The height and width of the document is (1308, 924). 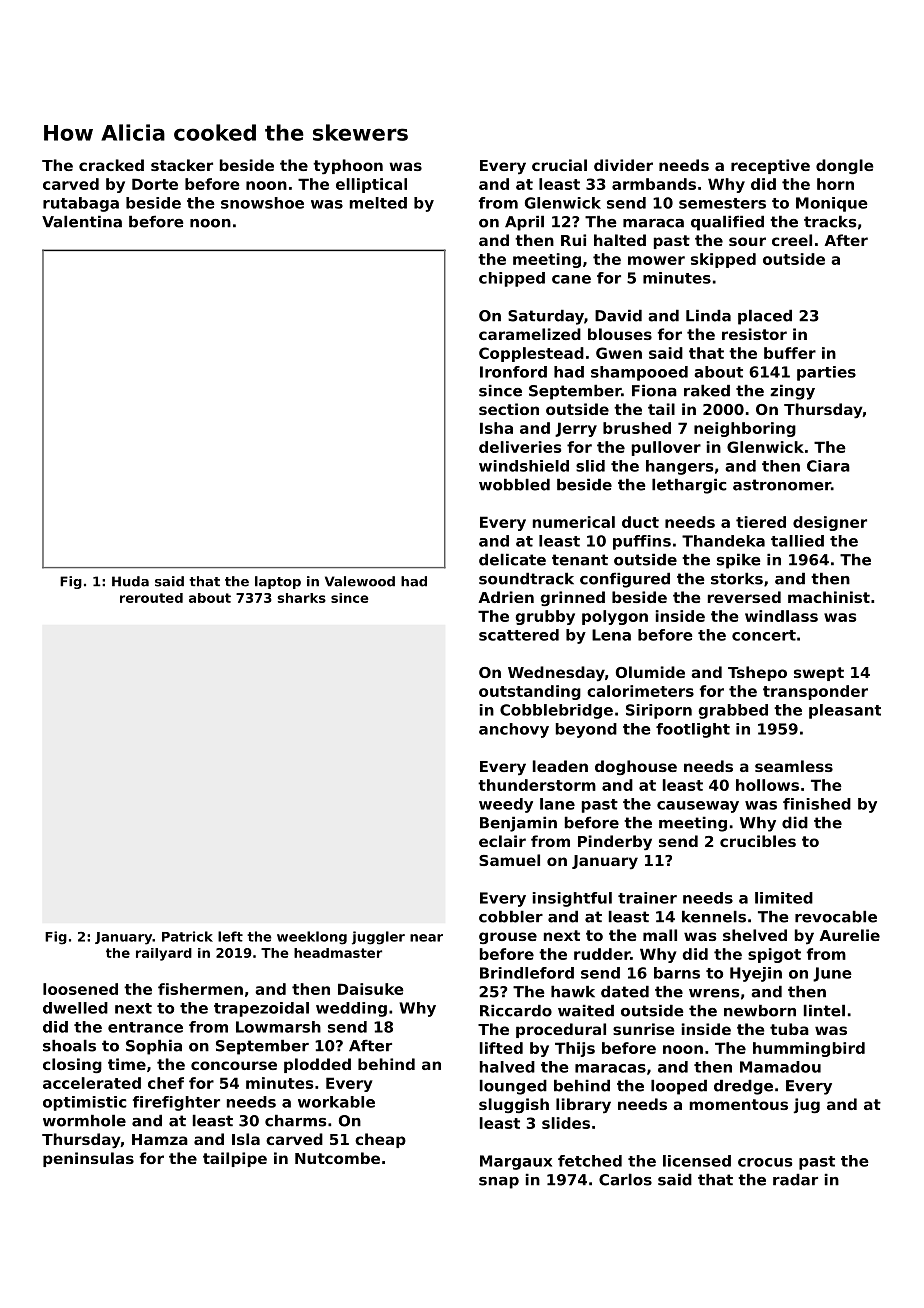 I want to click on Valentina, so click(x=82, y=221).
